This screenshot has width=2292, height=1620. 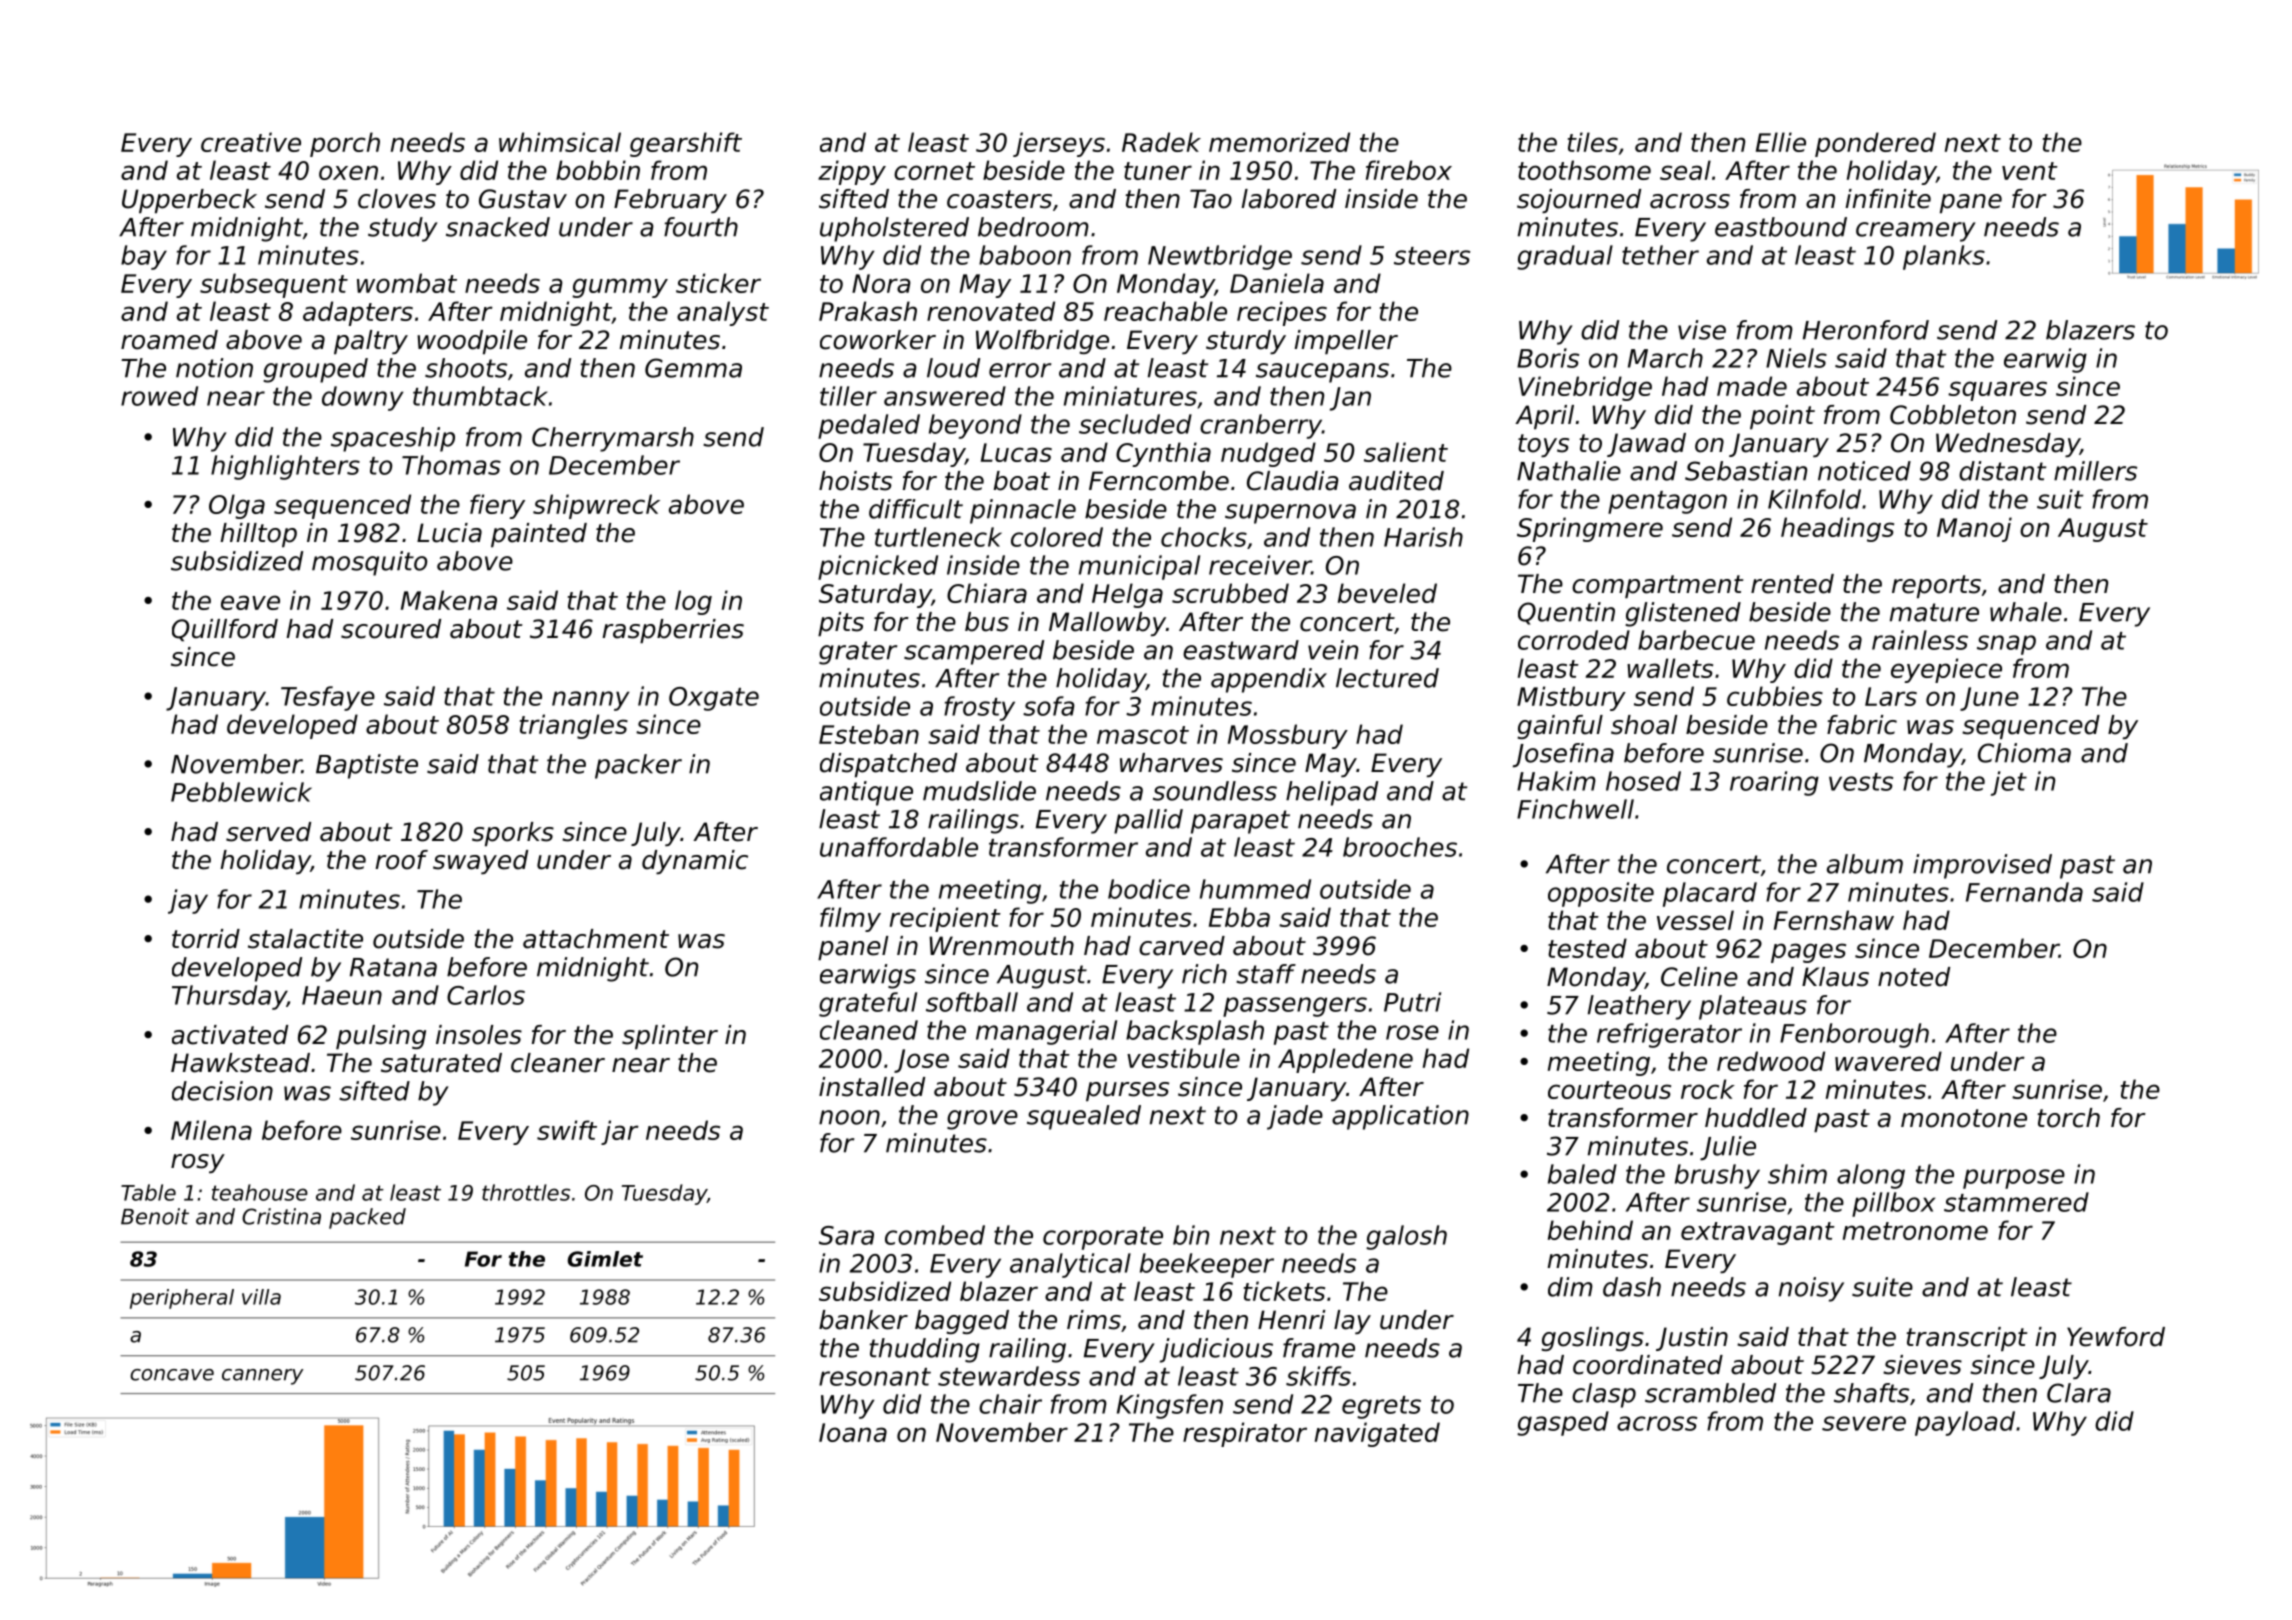 I want to click on Radek, so click(x=1161, y=142).
